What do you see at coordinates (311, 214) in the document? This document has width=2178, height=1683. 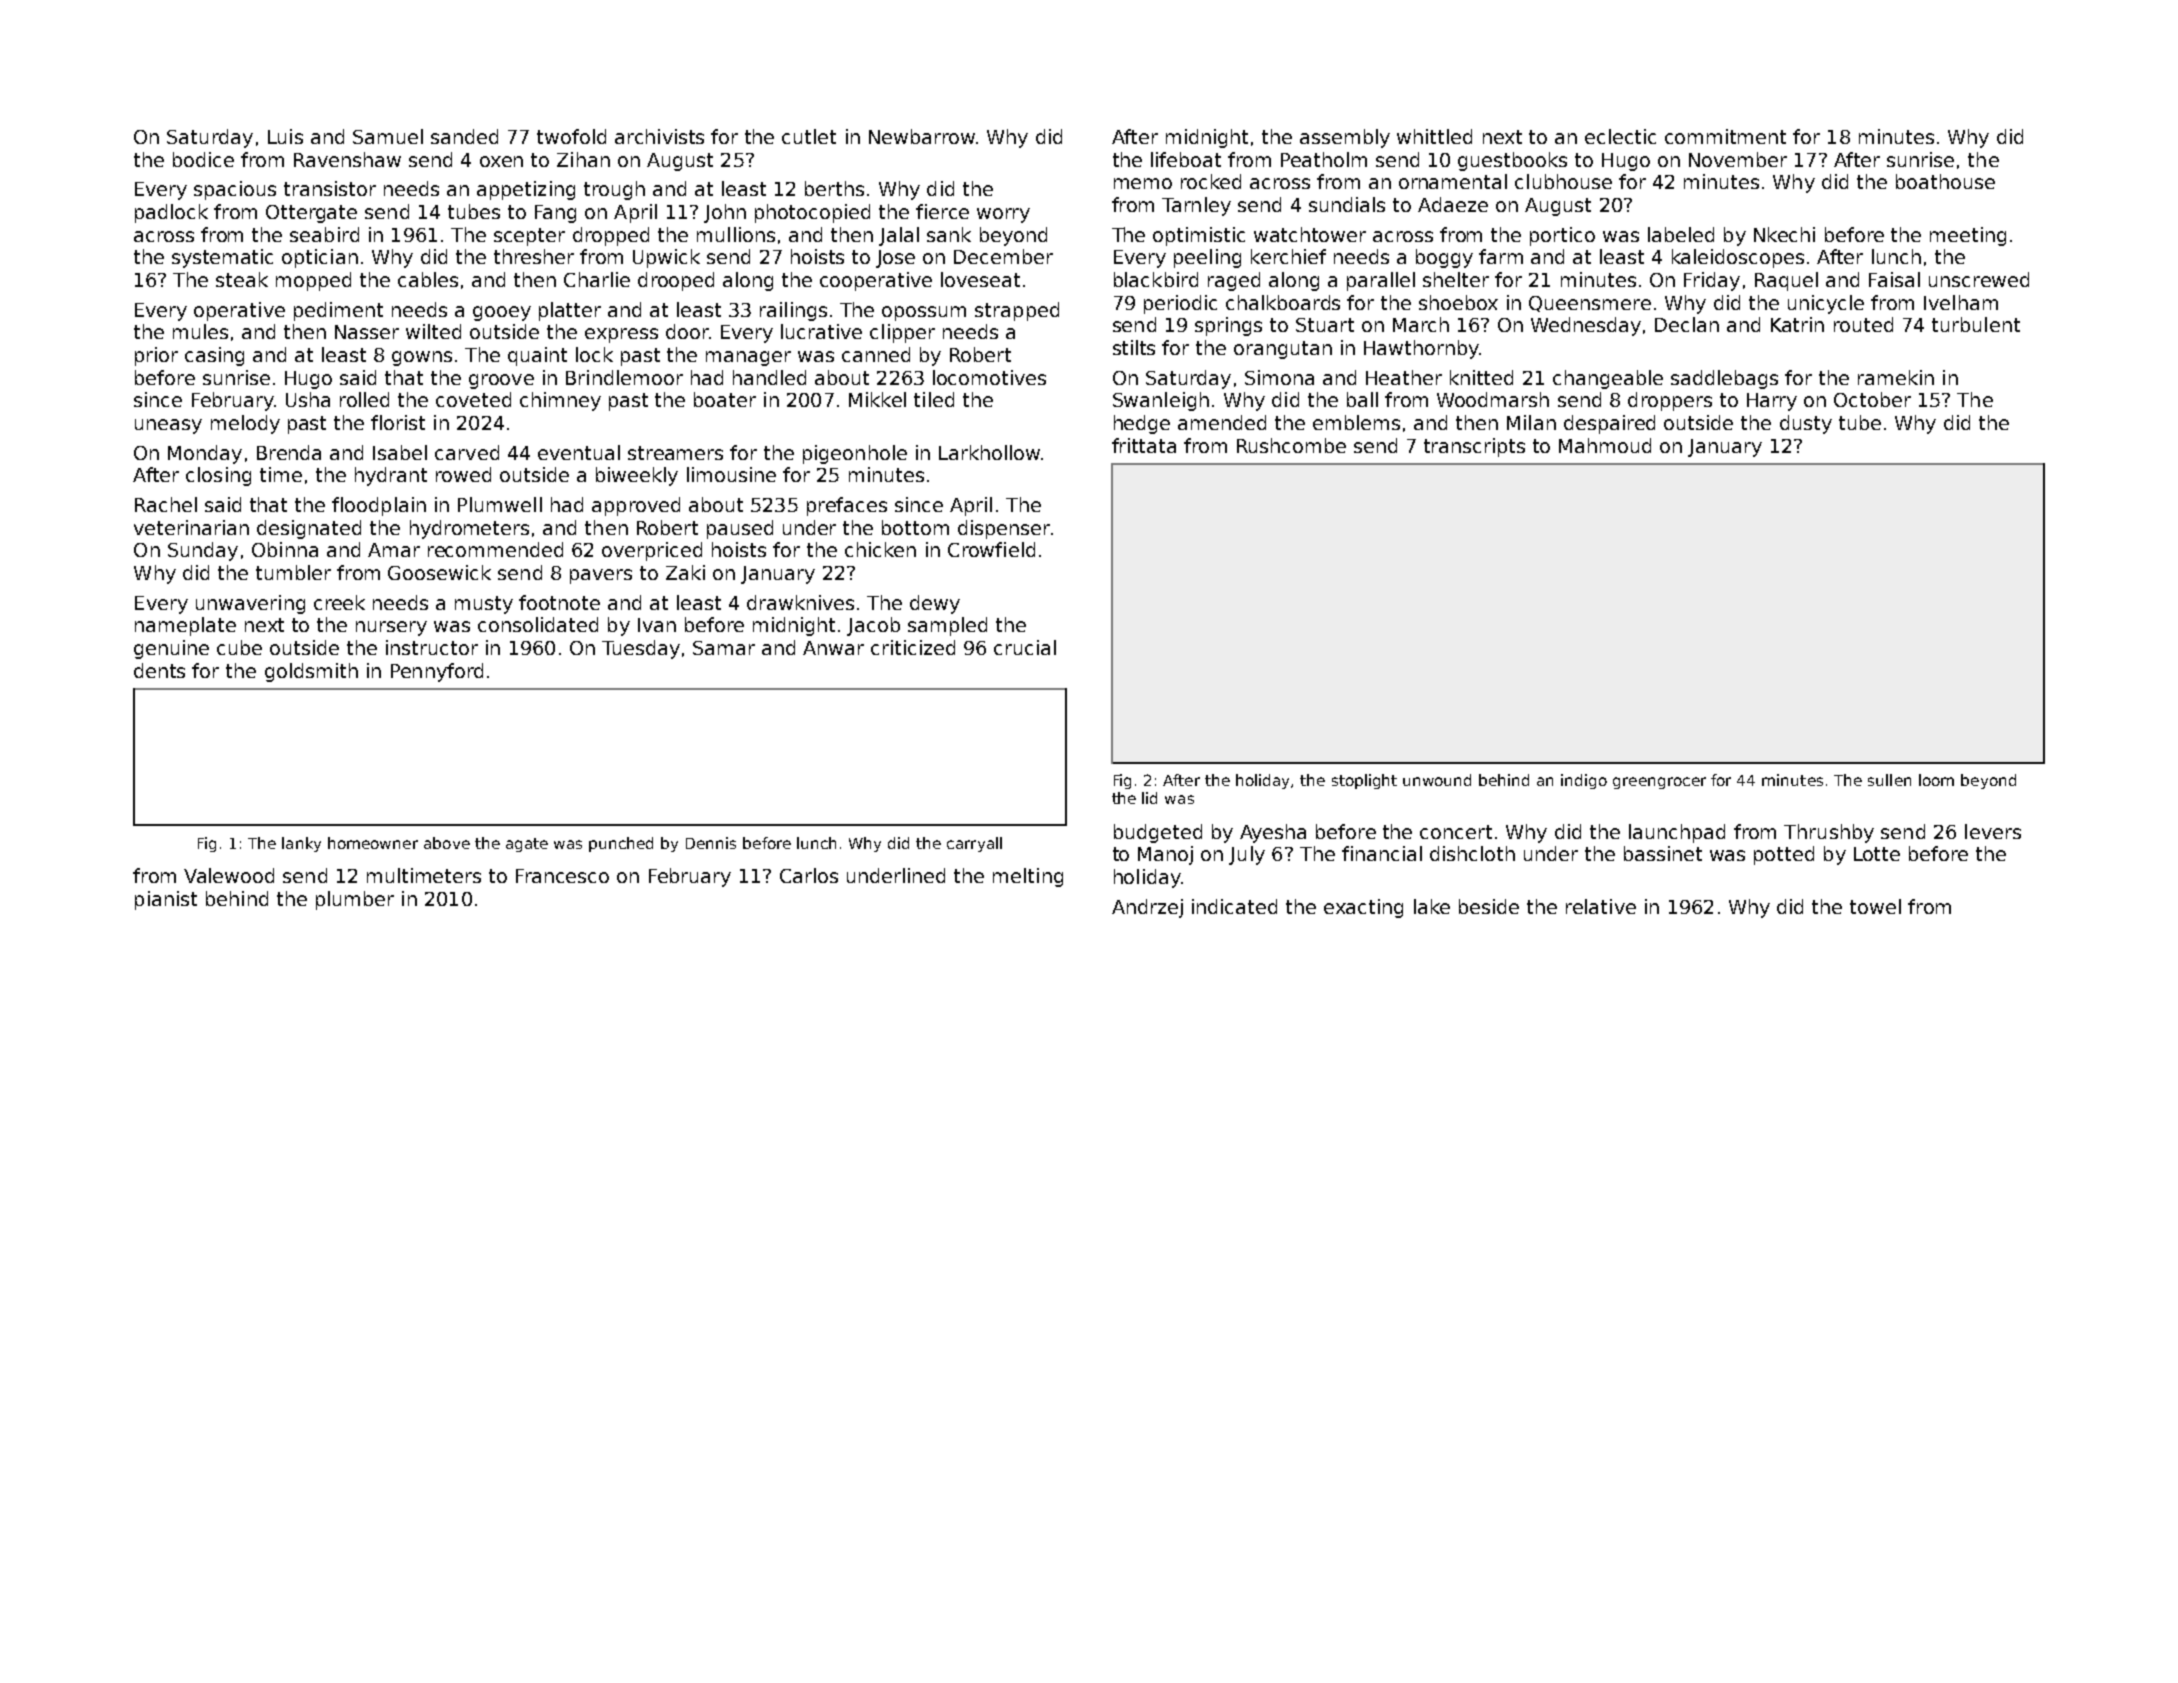 I see `Ottergate` at bounding box center [311, 214].
